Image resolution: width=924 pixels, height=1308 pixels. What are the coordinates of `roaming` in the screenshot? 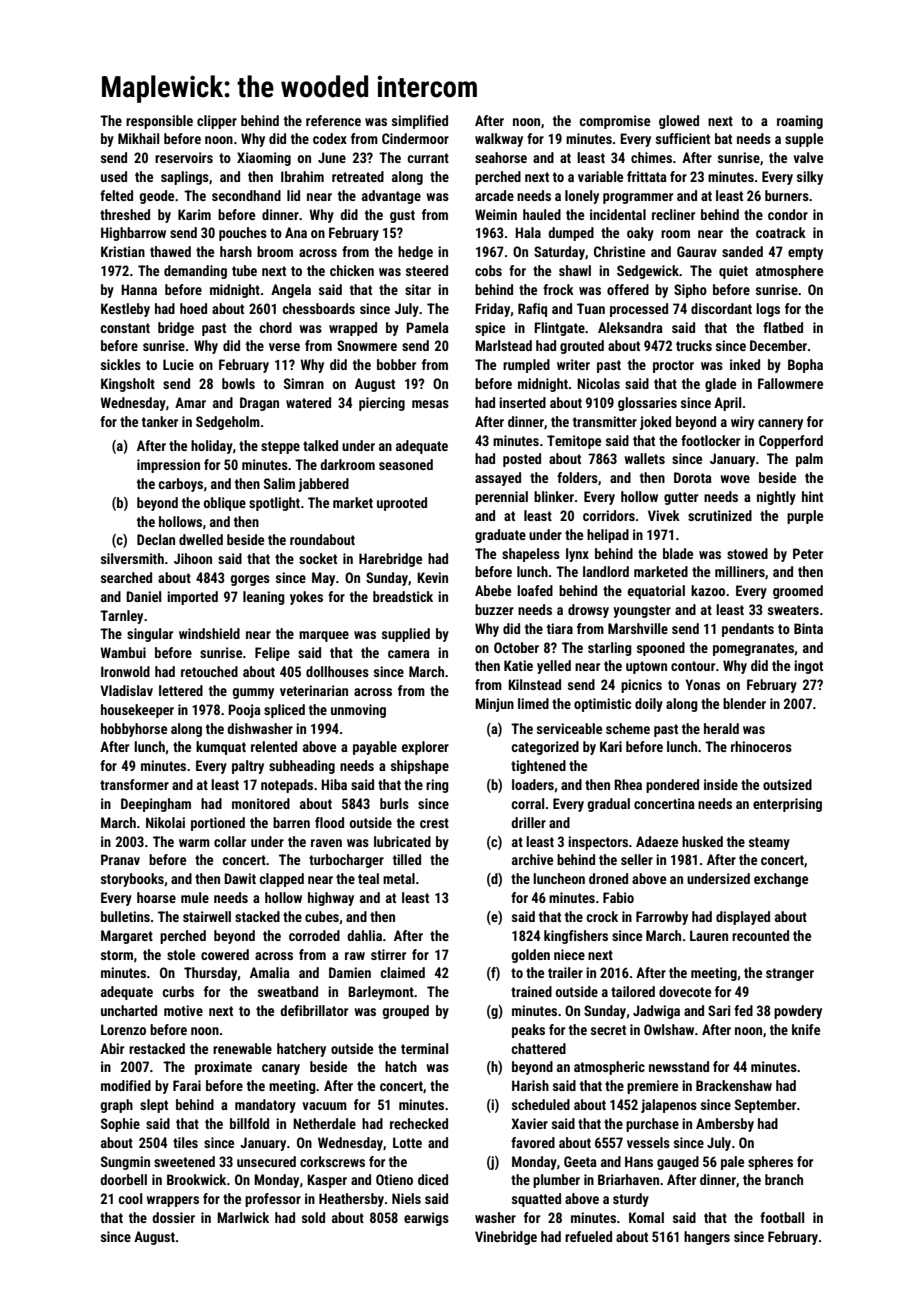 It's located at (800, 122).
